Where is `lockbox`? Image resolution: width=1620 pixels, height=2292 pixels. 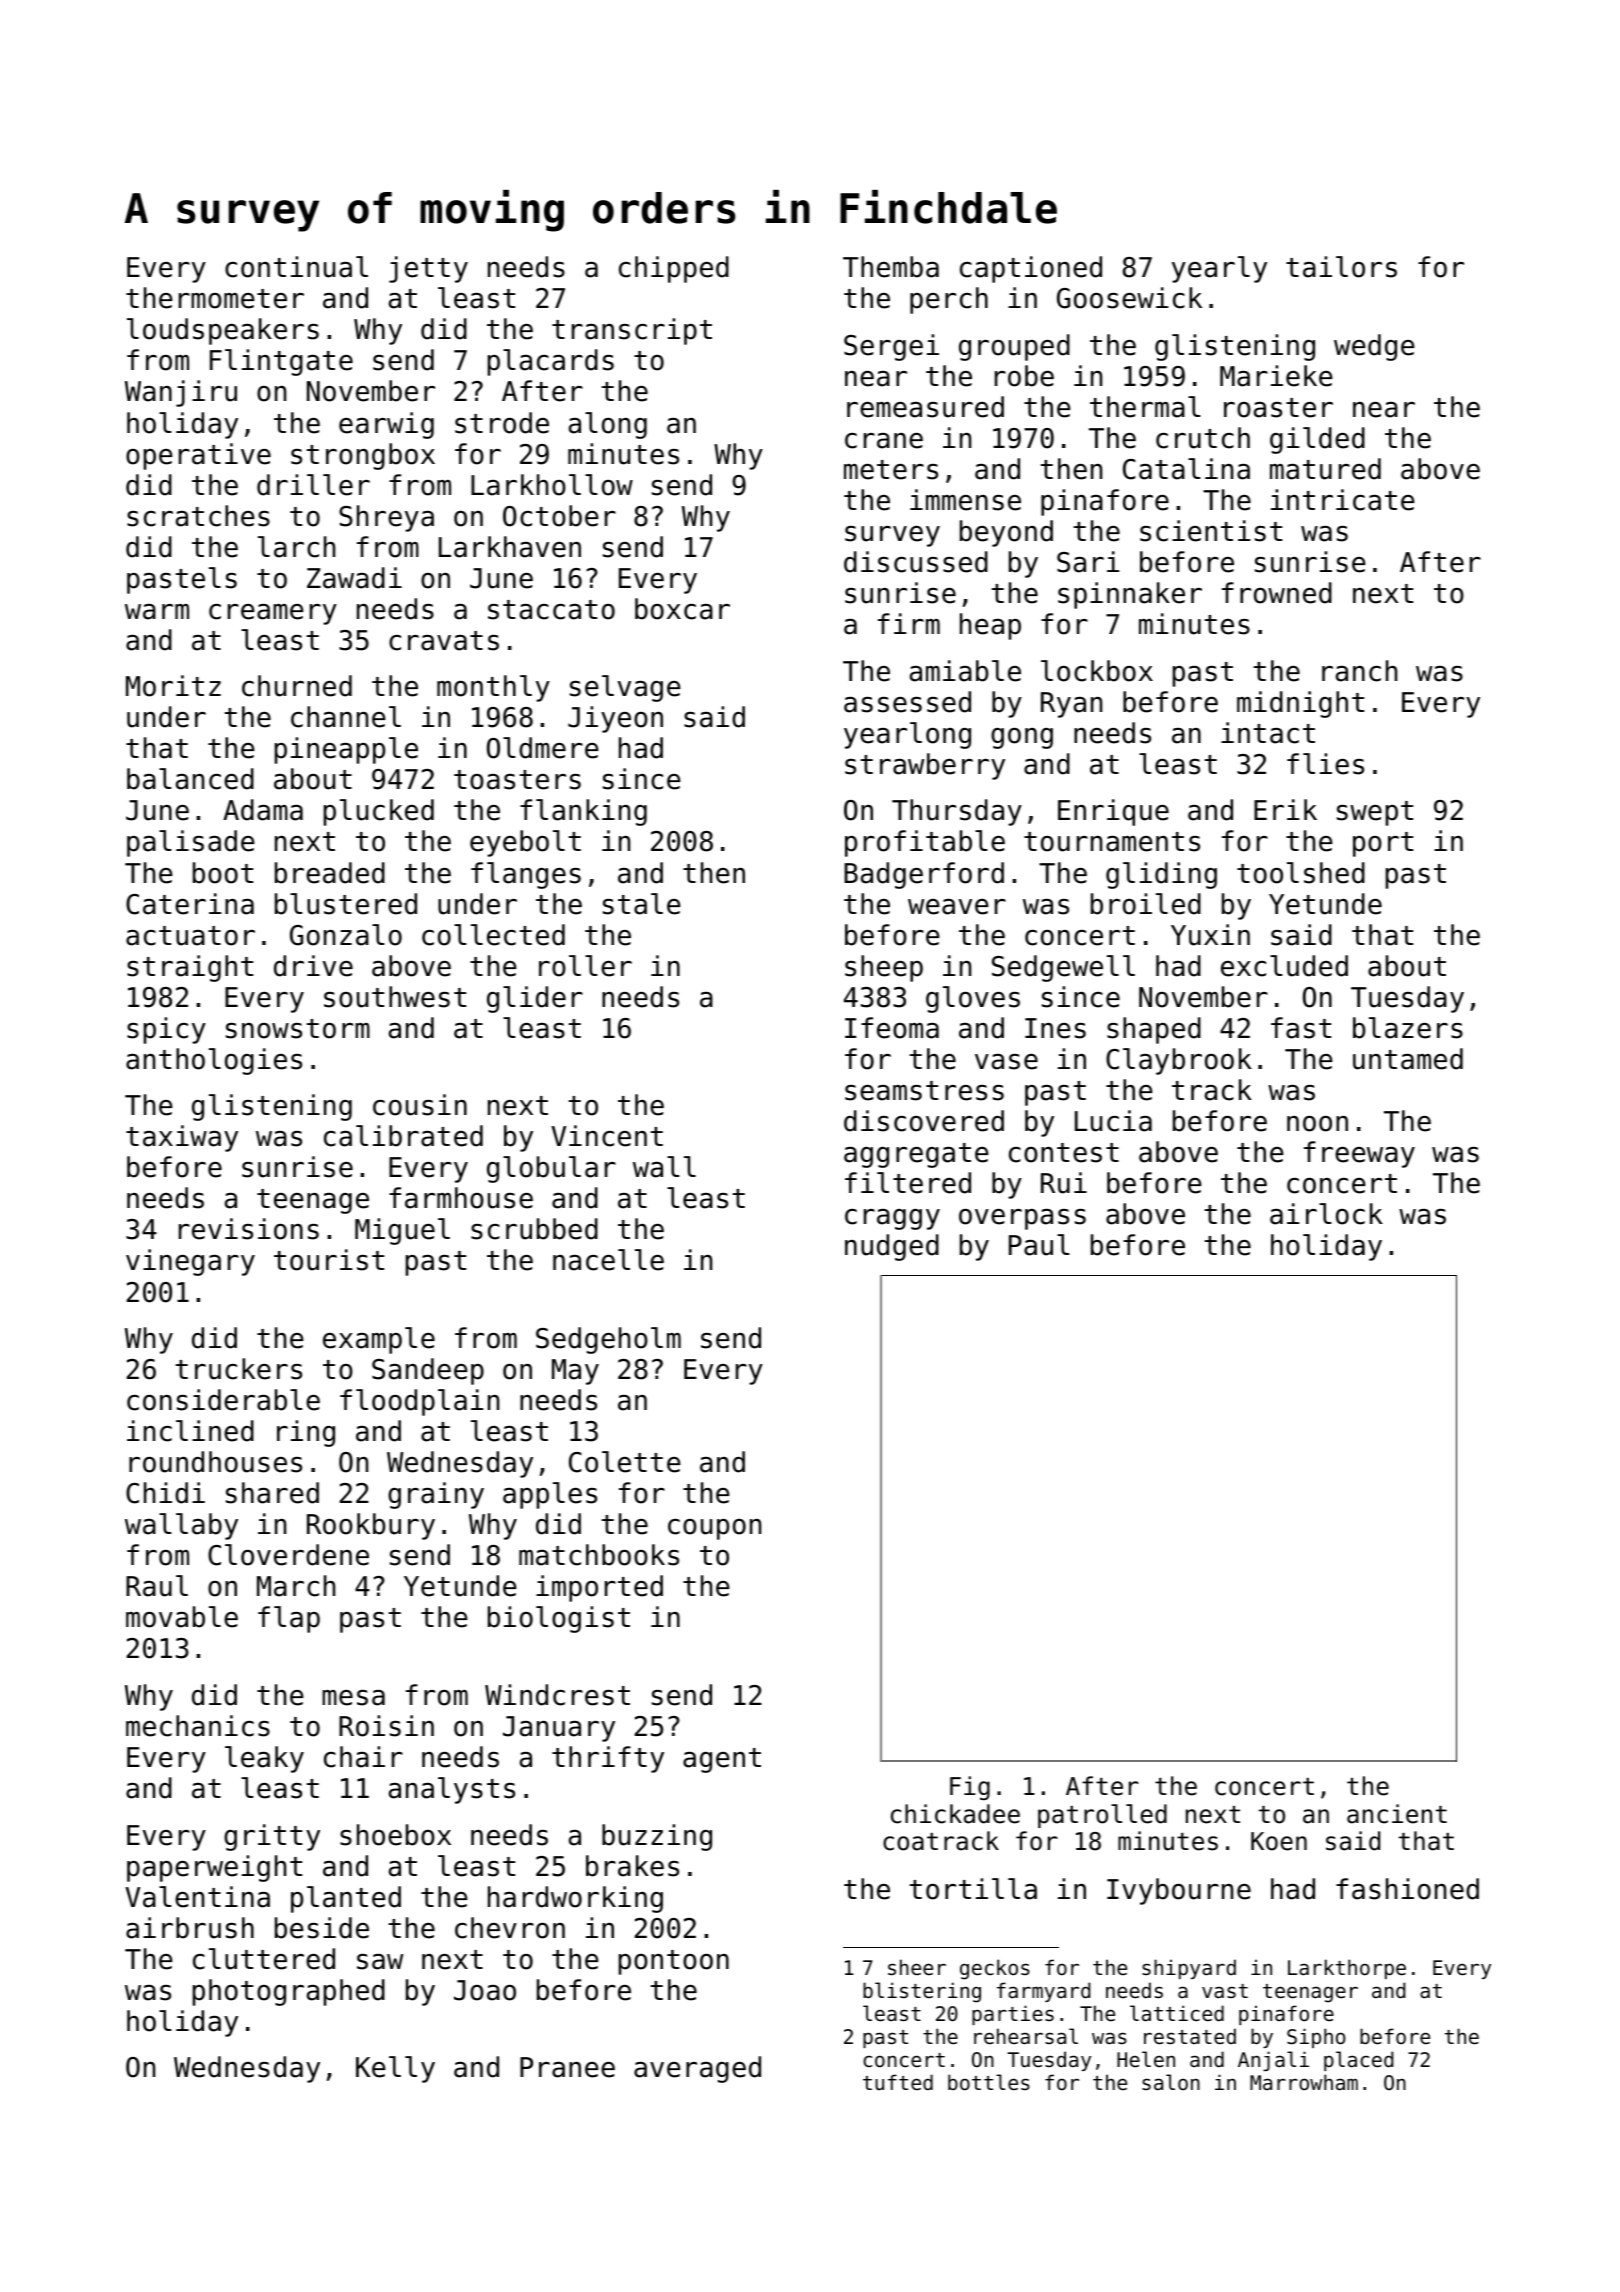 lockbox is located at coordinates (1097, 671).
